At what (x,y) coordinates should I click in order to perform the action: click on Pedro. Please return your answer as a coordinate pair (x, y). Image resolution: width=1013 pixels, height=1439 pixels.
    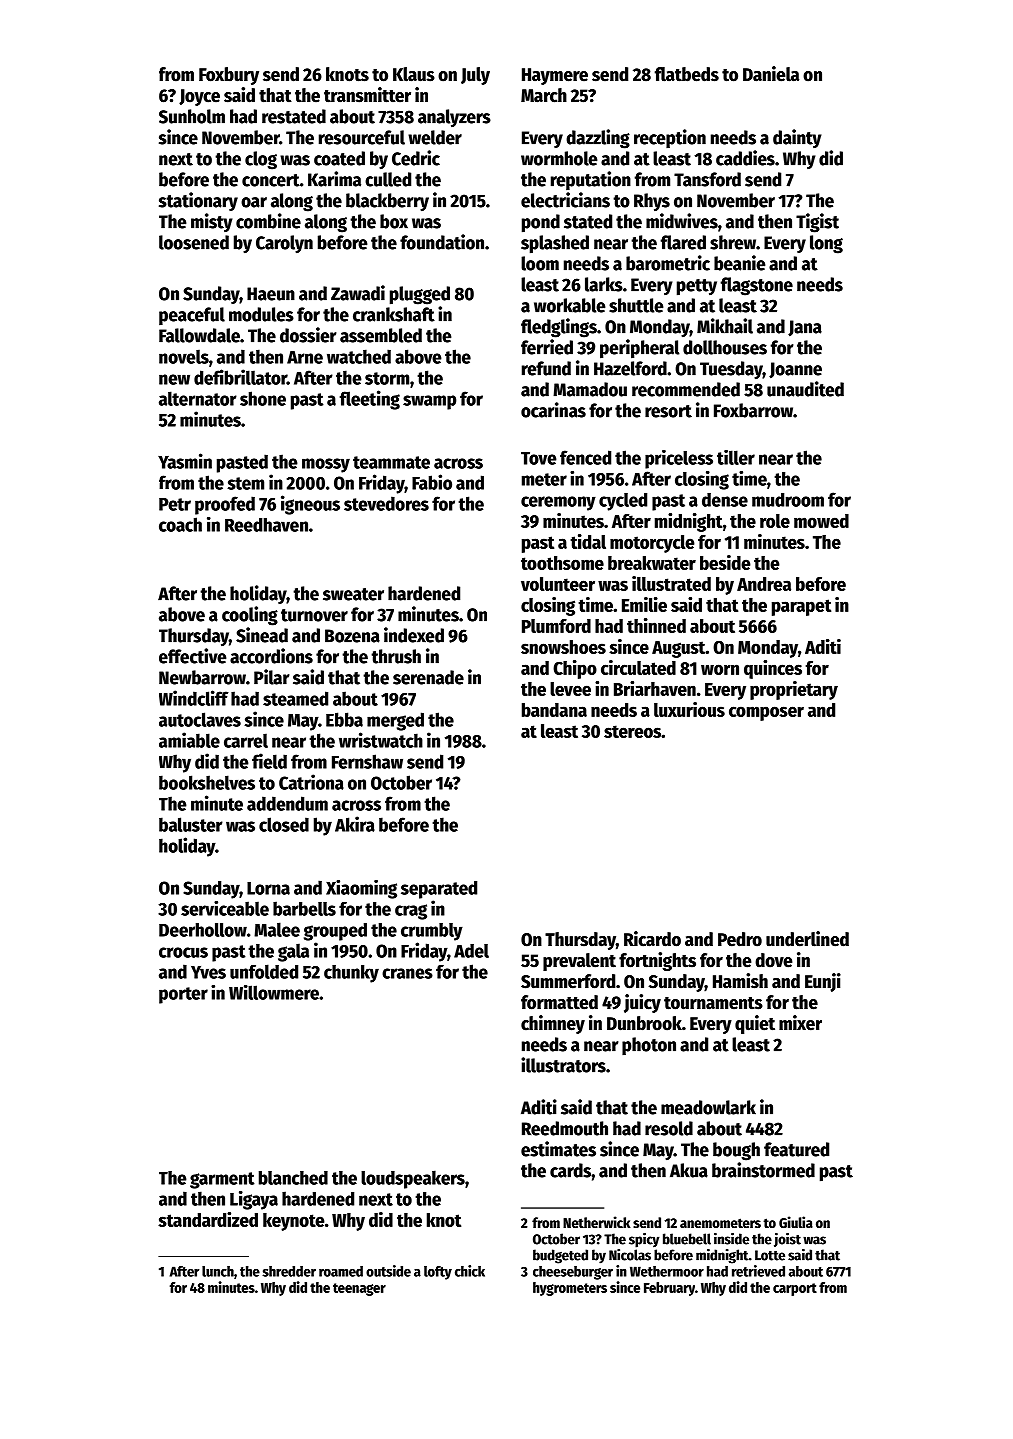
    Looking at the image, I should click on (740, 939).
